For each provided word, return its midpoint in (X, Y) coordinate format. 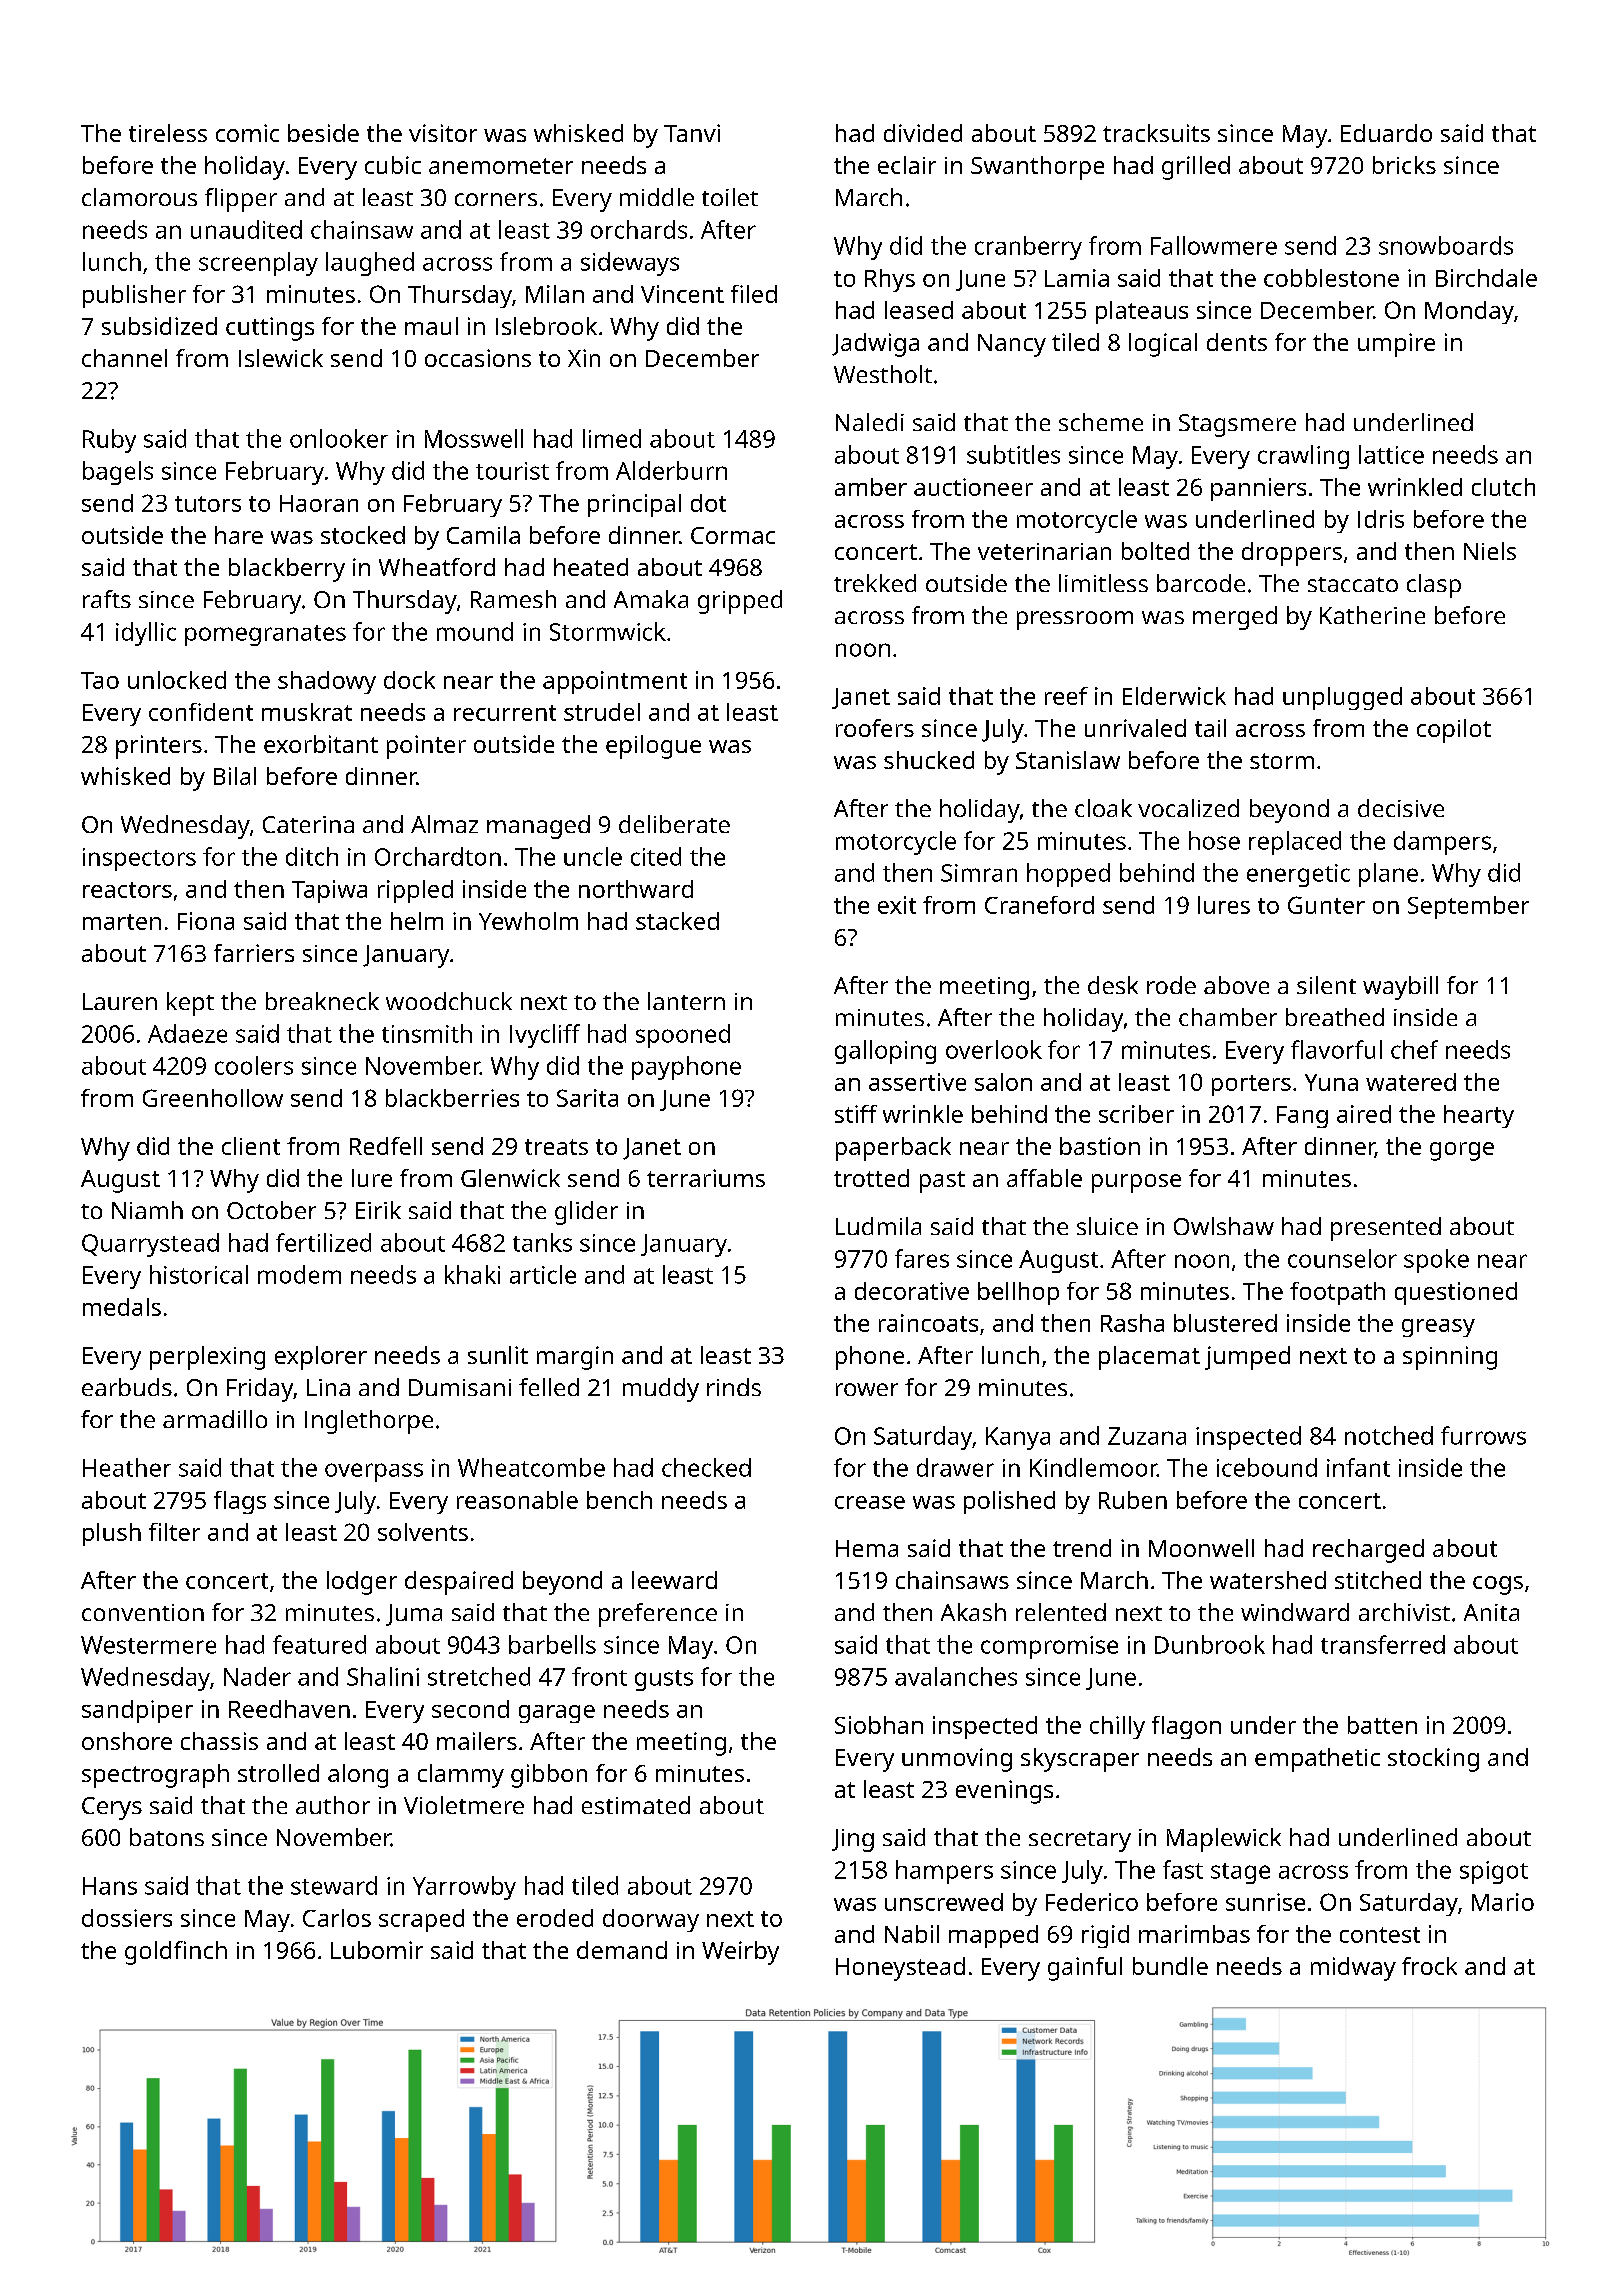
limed (612, 438)
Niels (1490, 551)
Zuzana (1147, 1436)
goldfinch (176, 1953)
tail (1210, 728)
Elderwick (1174, 696)
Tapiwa (329, 891)
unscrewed (944, 1902)
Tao (100, 680)
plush (112, 1534)
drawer (955, 1467)
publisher (134, 296)
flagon (1186, 1727)
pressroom (1075, 620)
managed (538, 827)
